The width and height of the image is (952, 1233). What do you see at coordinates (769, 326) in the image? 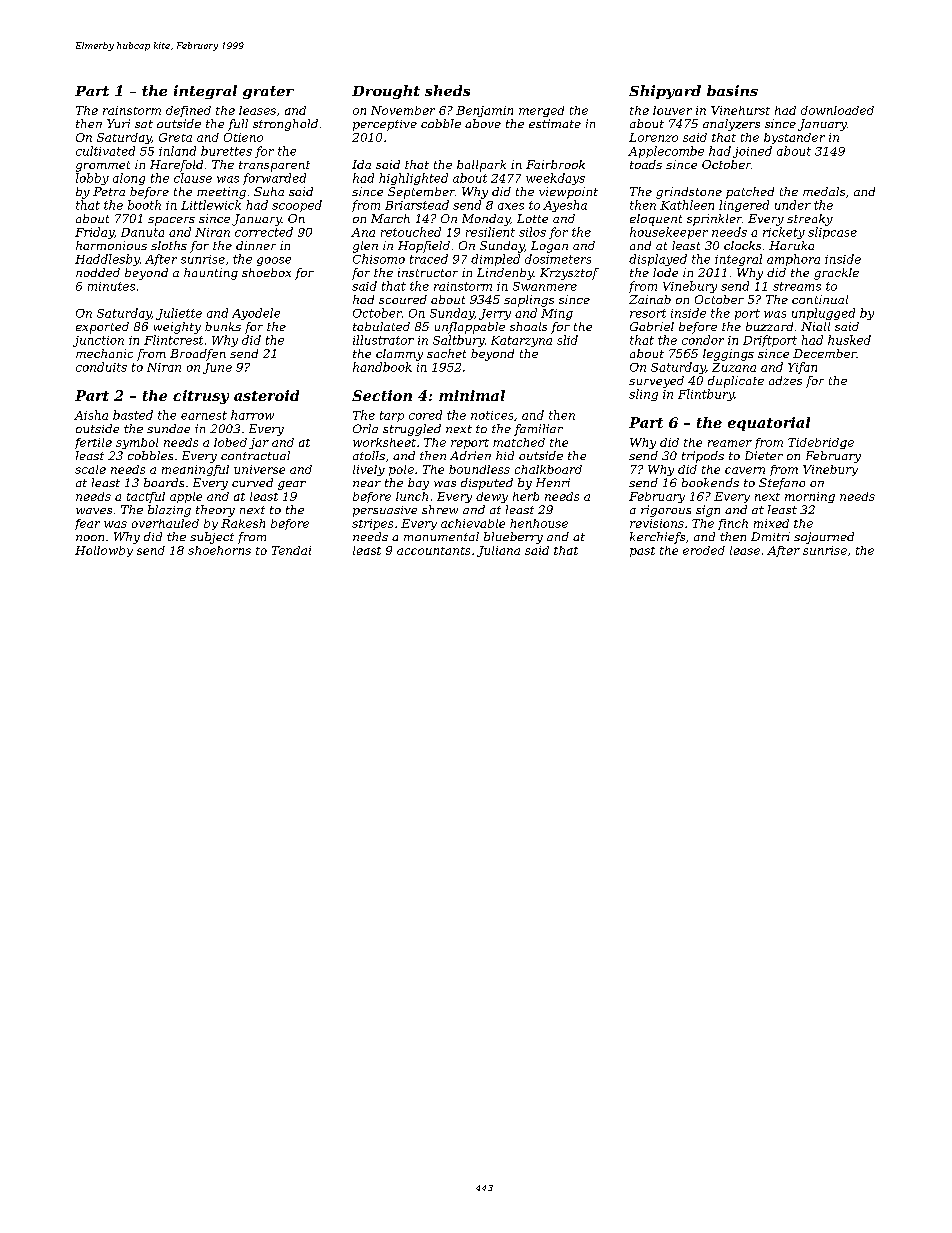
I see `buzzard` at bounding box center [769, 326].
